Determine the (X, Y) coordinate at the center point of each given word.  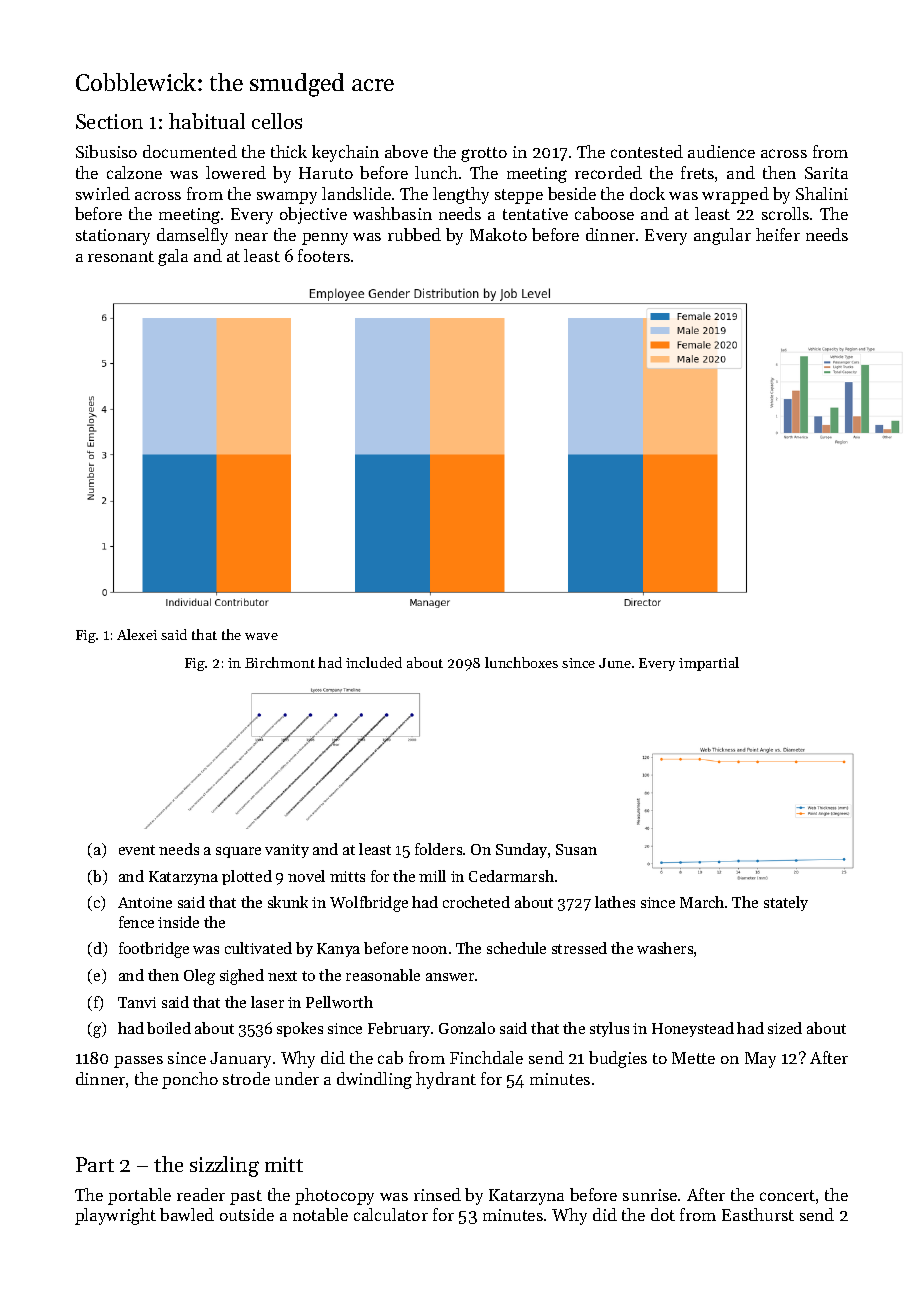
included (374, 662)
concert (787, 1195)
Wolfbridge (369, 904)
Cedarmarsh (511, 876)
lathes (615, 902)
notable (320, 1214)
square (238, 852)
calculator (391, 1214)
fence (136, 922)
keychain (345, 153)
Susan (576, 849)
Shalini (822, 193)
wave (261, 636)
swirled (103, 193)
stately (786, 903)
